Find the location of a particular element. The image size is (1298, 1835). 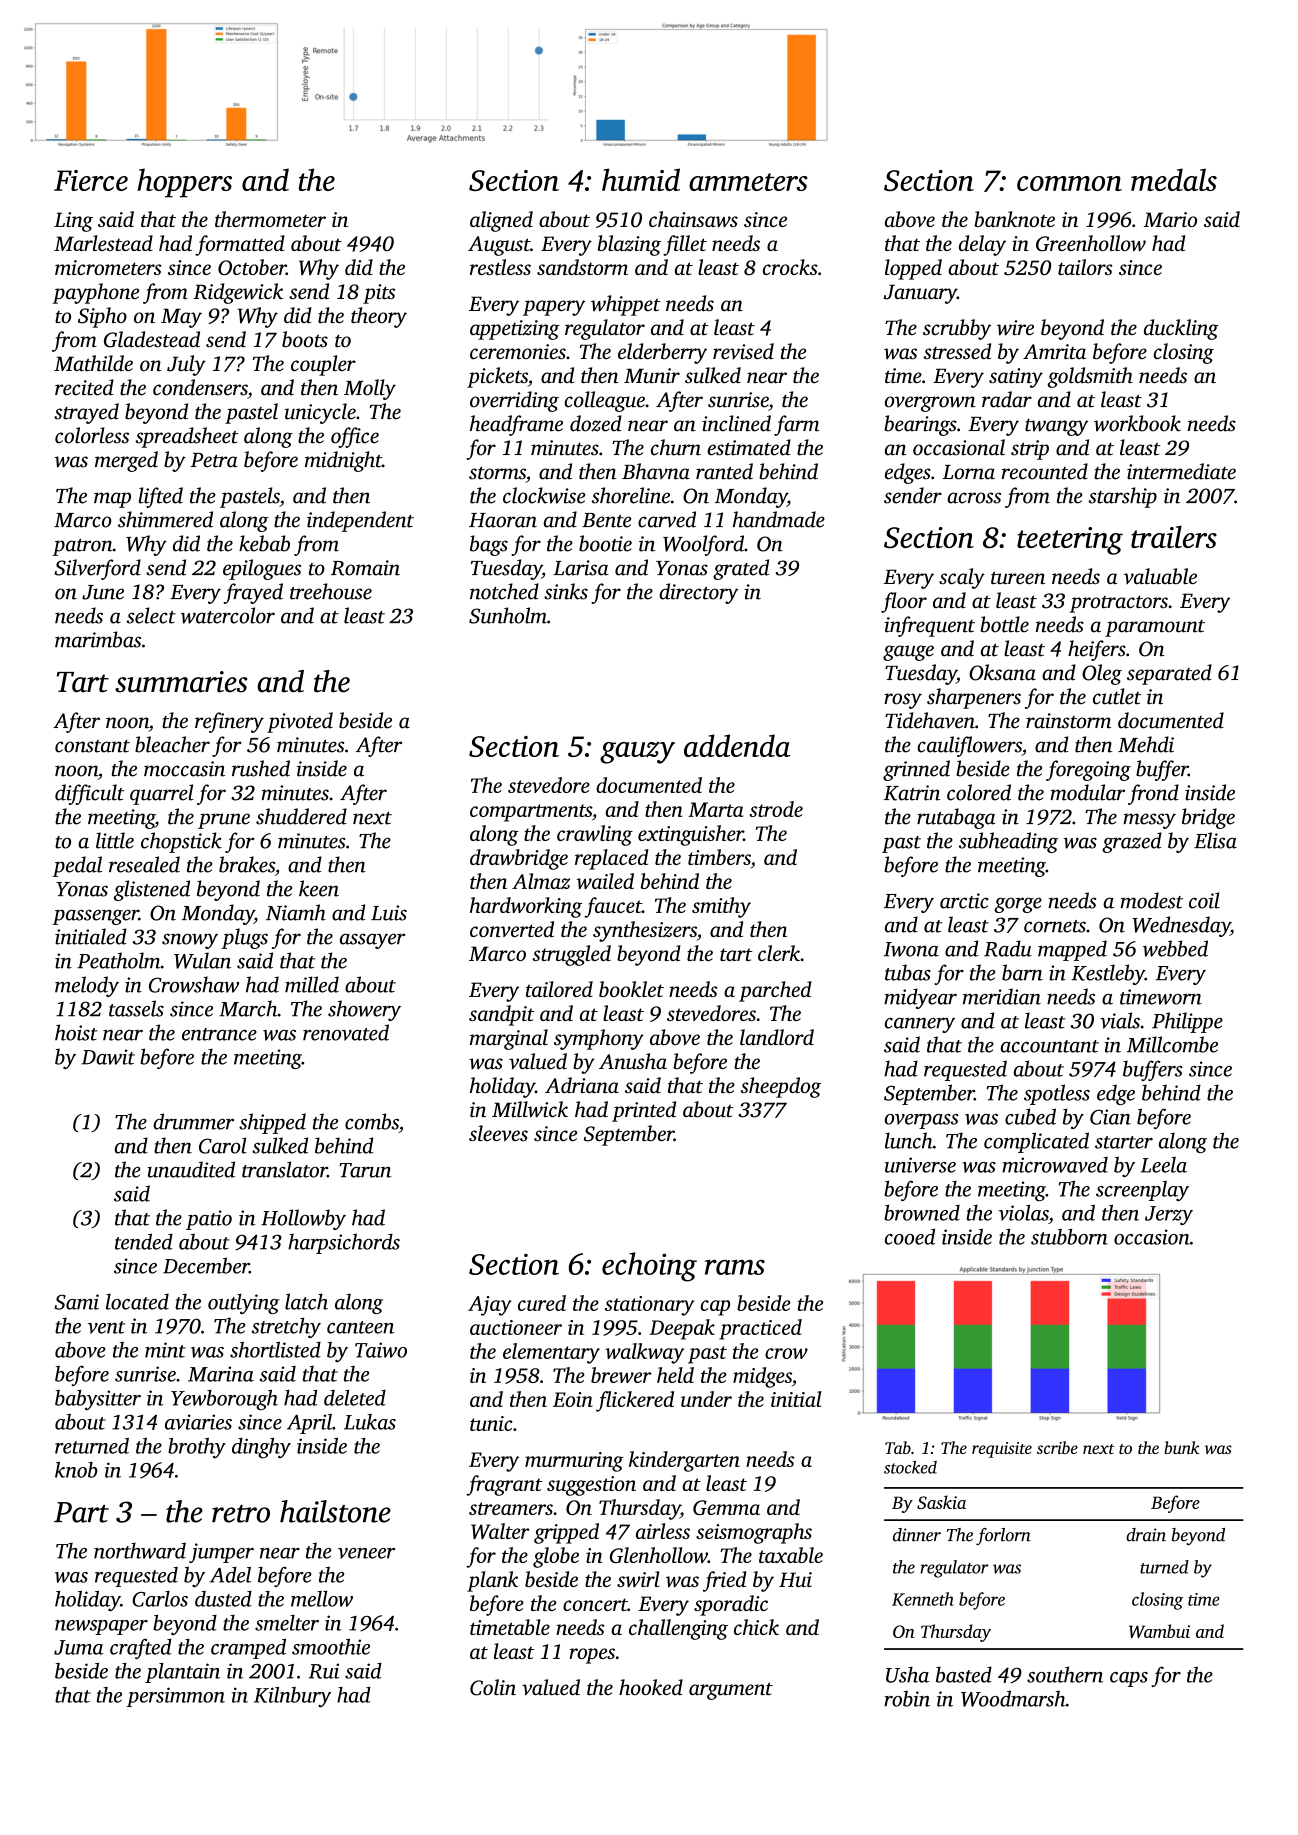

Hollowby is located at coordinates (303, 1219).
